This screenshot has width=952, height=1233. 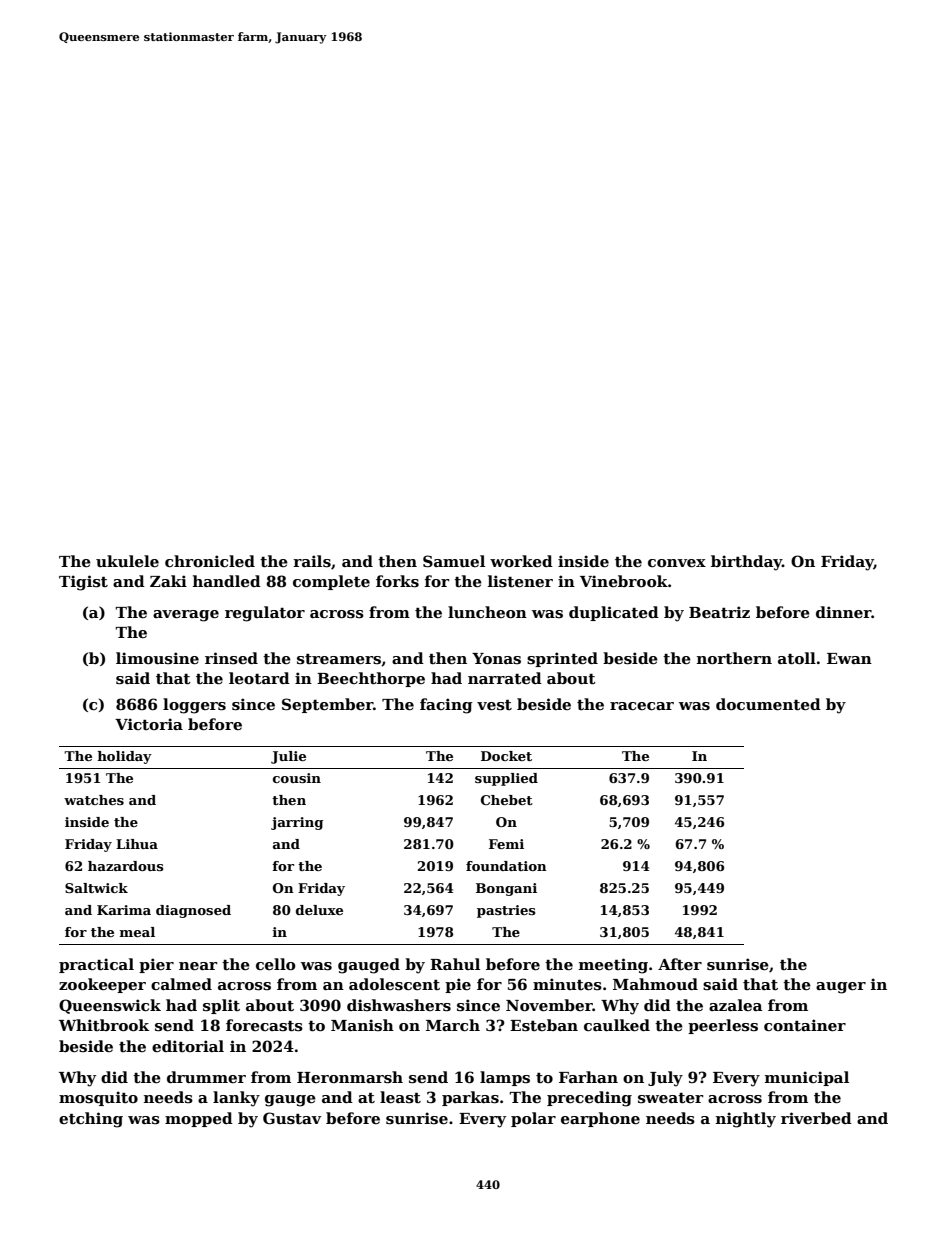 I want to click on duplicated, so click(x=614, y=613).
